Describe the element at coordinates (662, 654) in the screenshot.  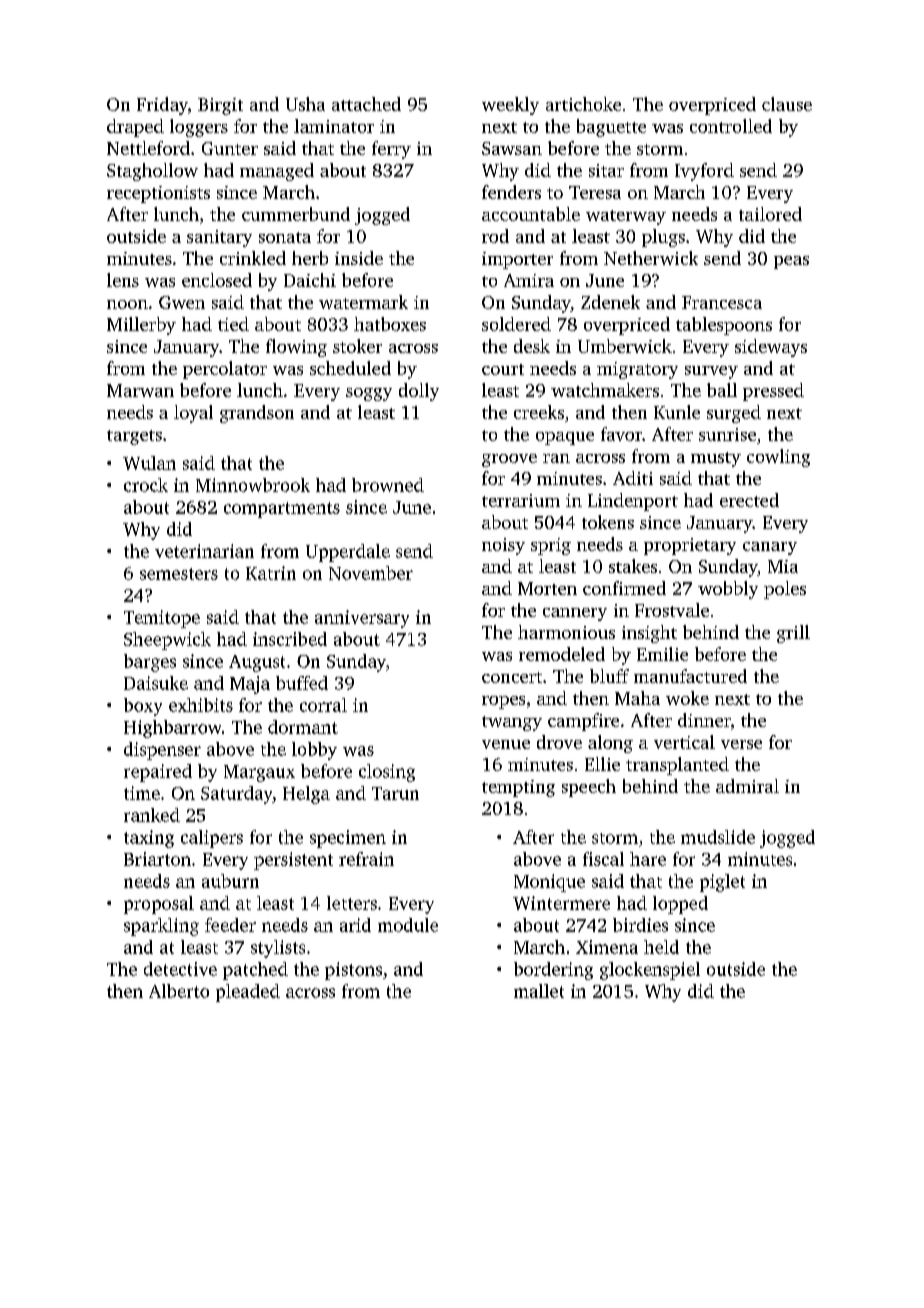
I see `Emilie` at that location.
